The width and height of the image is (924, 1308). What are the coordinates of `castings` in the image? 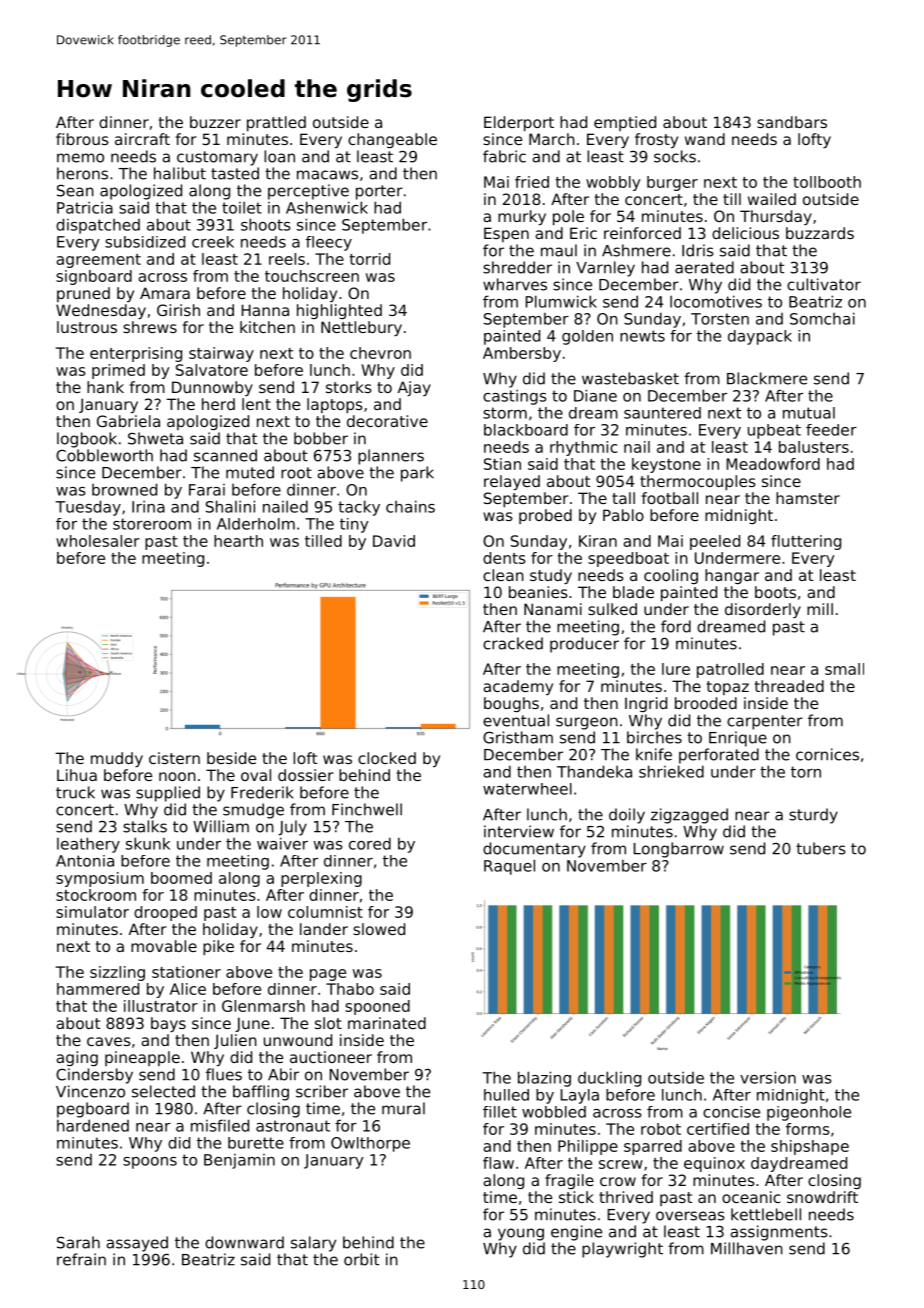 It's located at (514, 397).
